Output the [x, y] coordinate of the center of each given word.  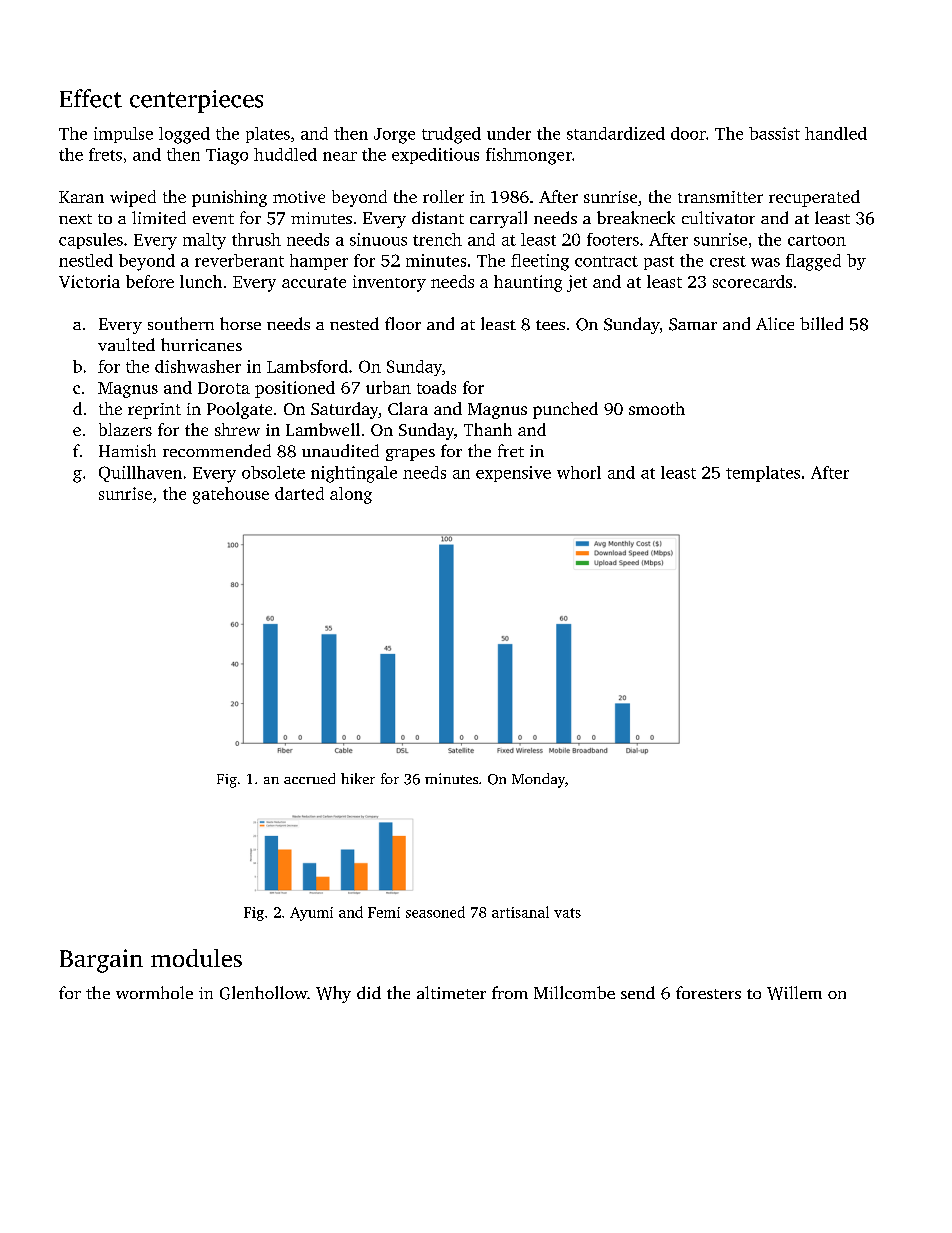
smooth [657, 408]
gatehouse [231, 495]
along [351, 495]
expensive [513, 474]
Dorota [224, 388]
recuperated [814, 198]
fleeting [540, 262]
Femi [384, 912]
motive [299, 197]
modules [196, 958]
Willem [794, 993]
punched [565, 410]
